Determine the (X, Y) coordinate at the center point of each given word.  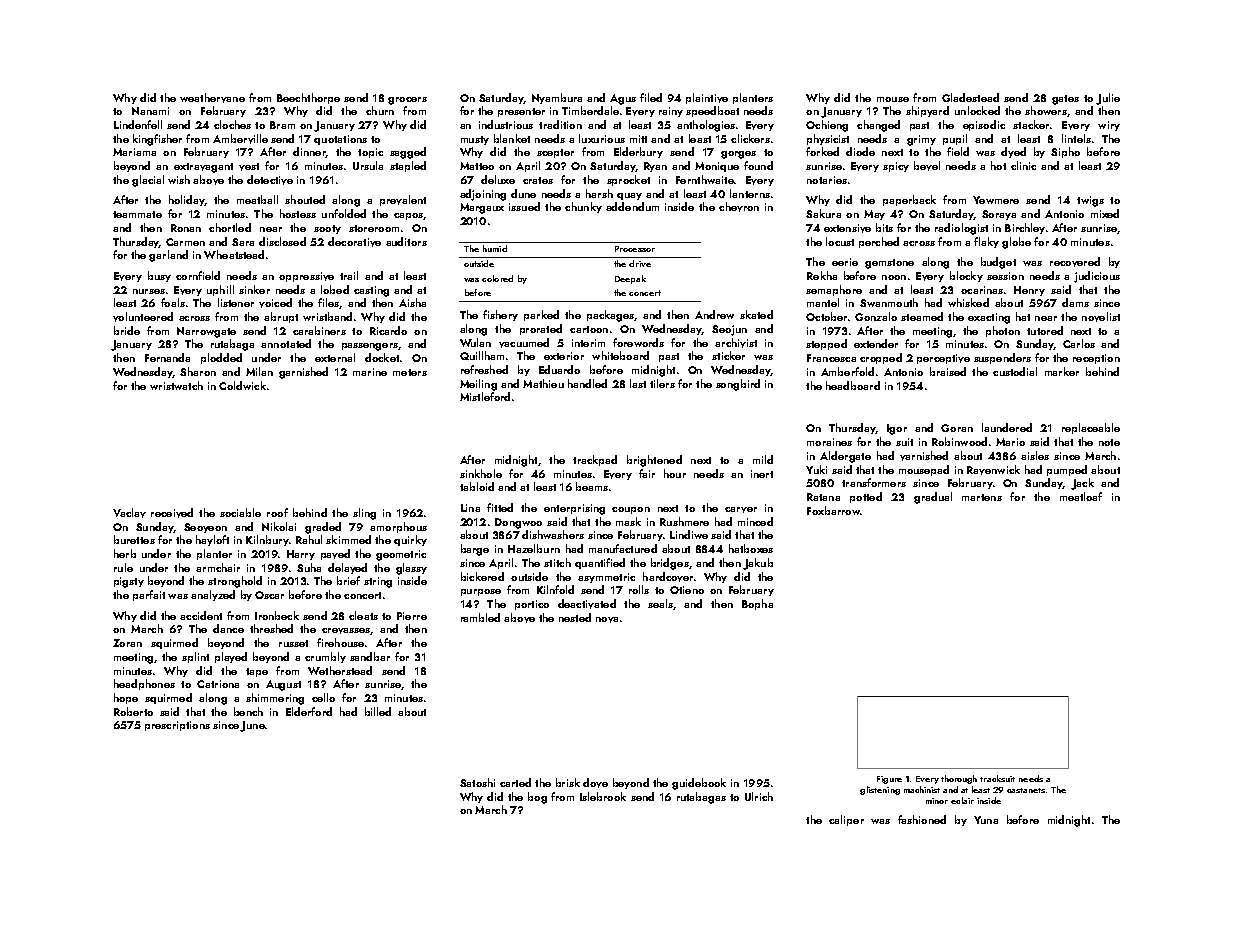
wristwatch (176, 385)
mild (763, 459)
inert (762, 474)
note (1109, 442)
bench (248, 711)
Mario (1010, 442)
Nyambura (557, 98)
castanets (1026, 790)
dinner (309, 152)
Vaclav (129, 513)
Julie (1108, 99)
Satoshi (477, 782)
